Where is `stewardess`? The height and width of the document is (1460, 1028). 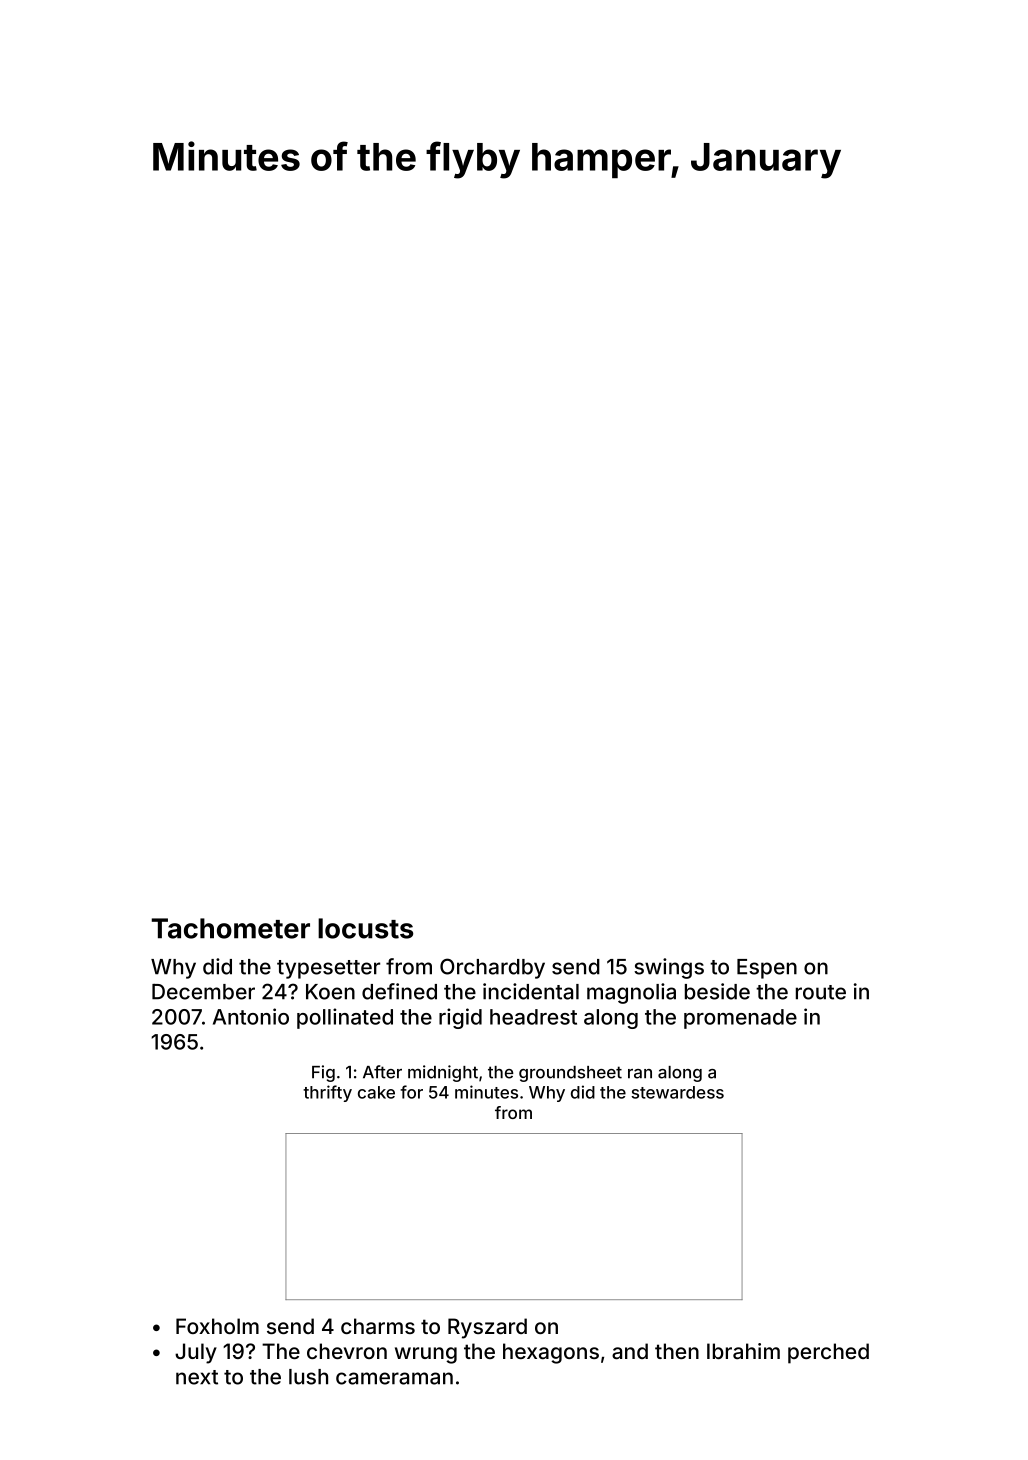 stewardess is located at coordinates (677, 1092).
